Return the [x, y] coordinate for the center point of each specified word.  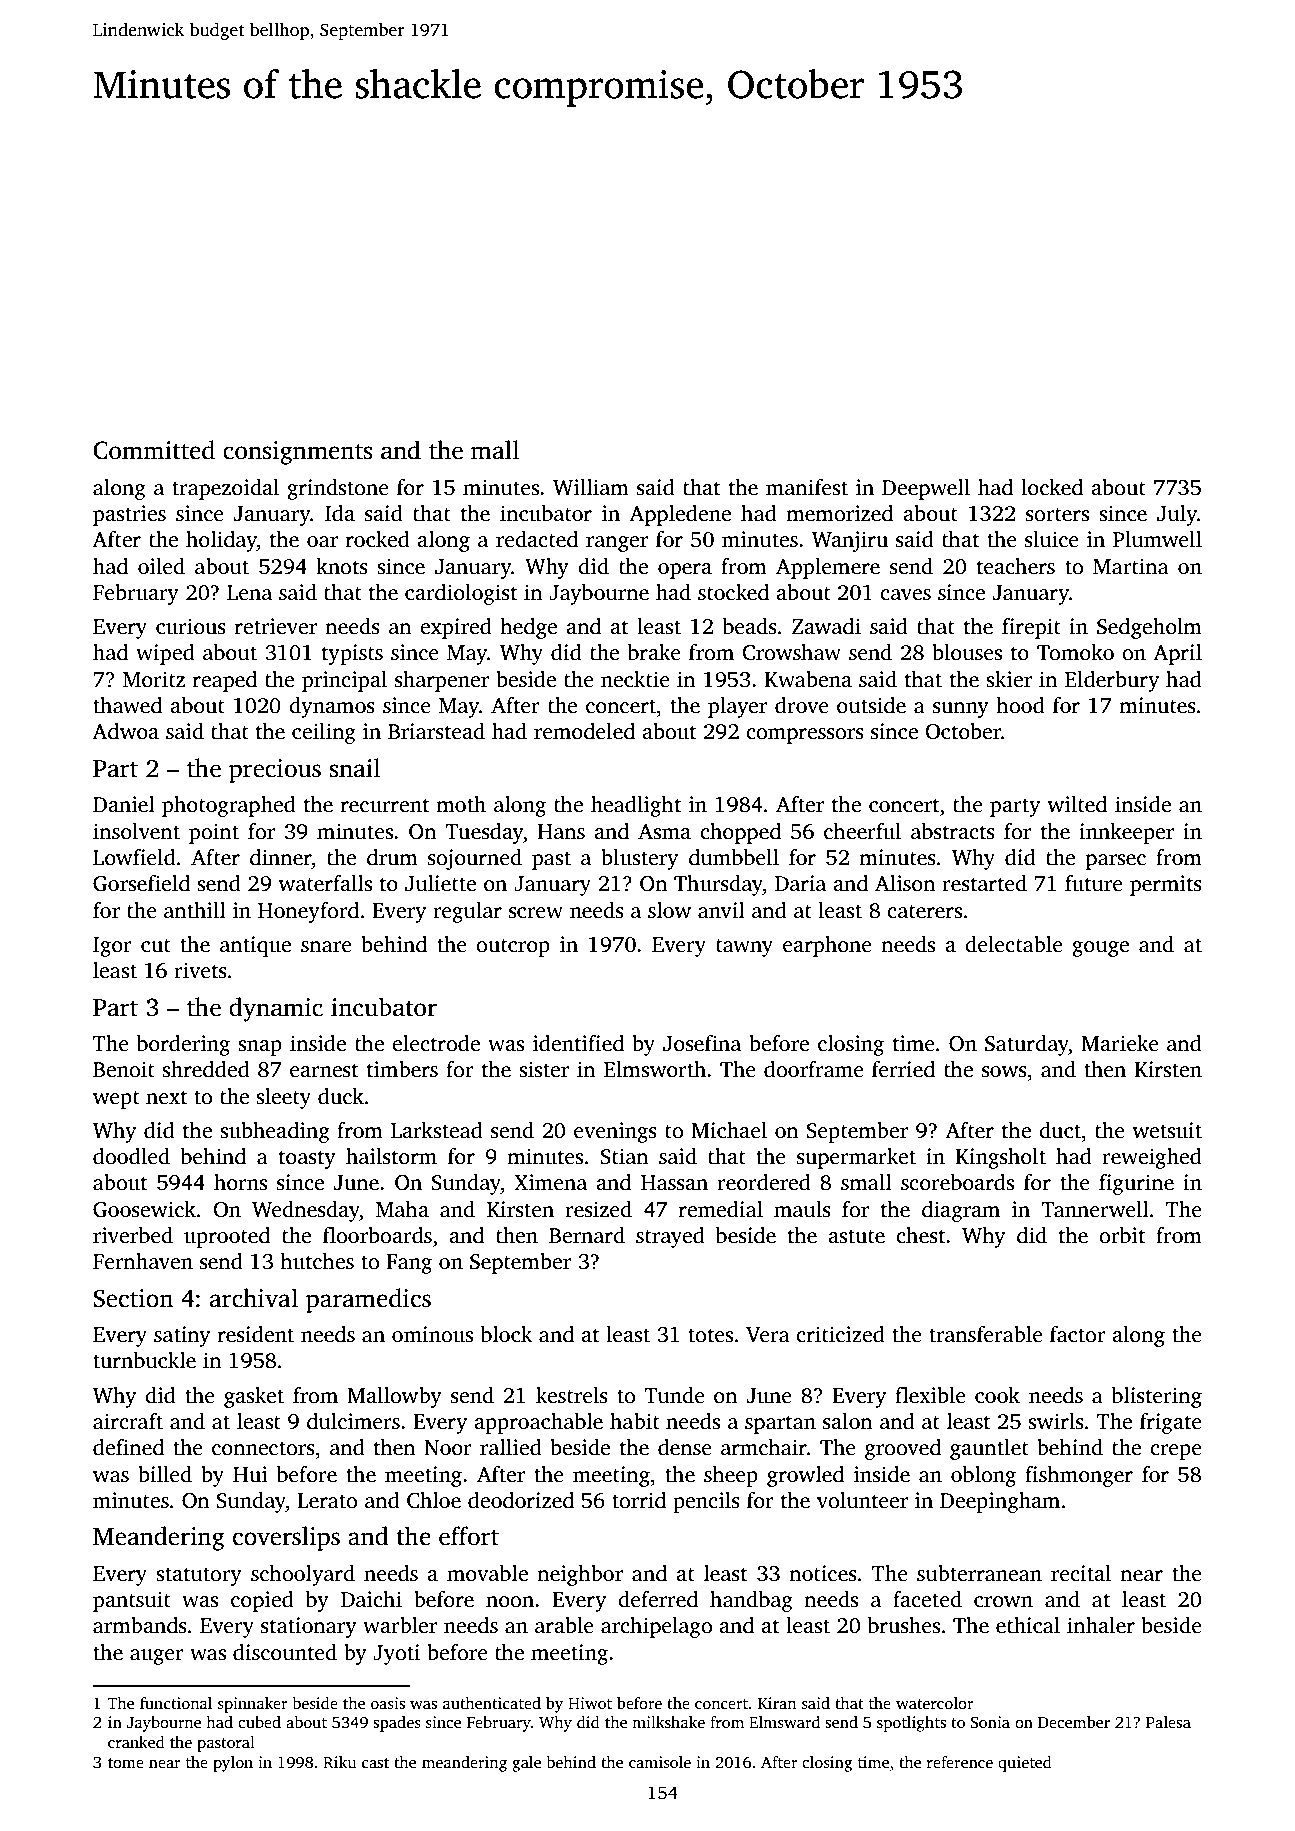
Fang [409, 1264]
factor [1078, 1334]
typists [352, 654]
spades [397, 1724]
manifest [807, 487]
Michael [729, 1130]
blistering [1157, 1397]
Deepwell [926, 489]
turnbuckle [144, 1360]
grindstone [338, 489]
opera [685, 571]
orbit [1122, 1235]
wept [116, 1100]
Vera [768, 1335]
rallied [511, 1447]
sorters [1057, 515]
